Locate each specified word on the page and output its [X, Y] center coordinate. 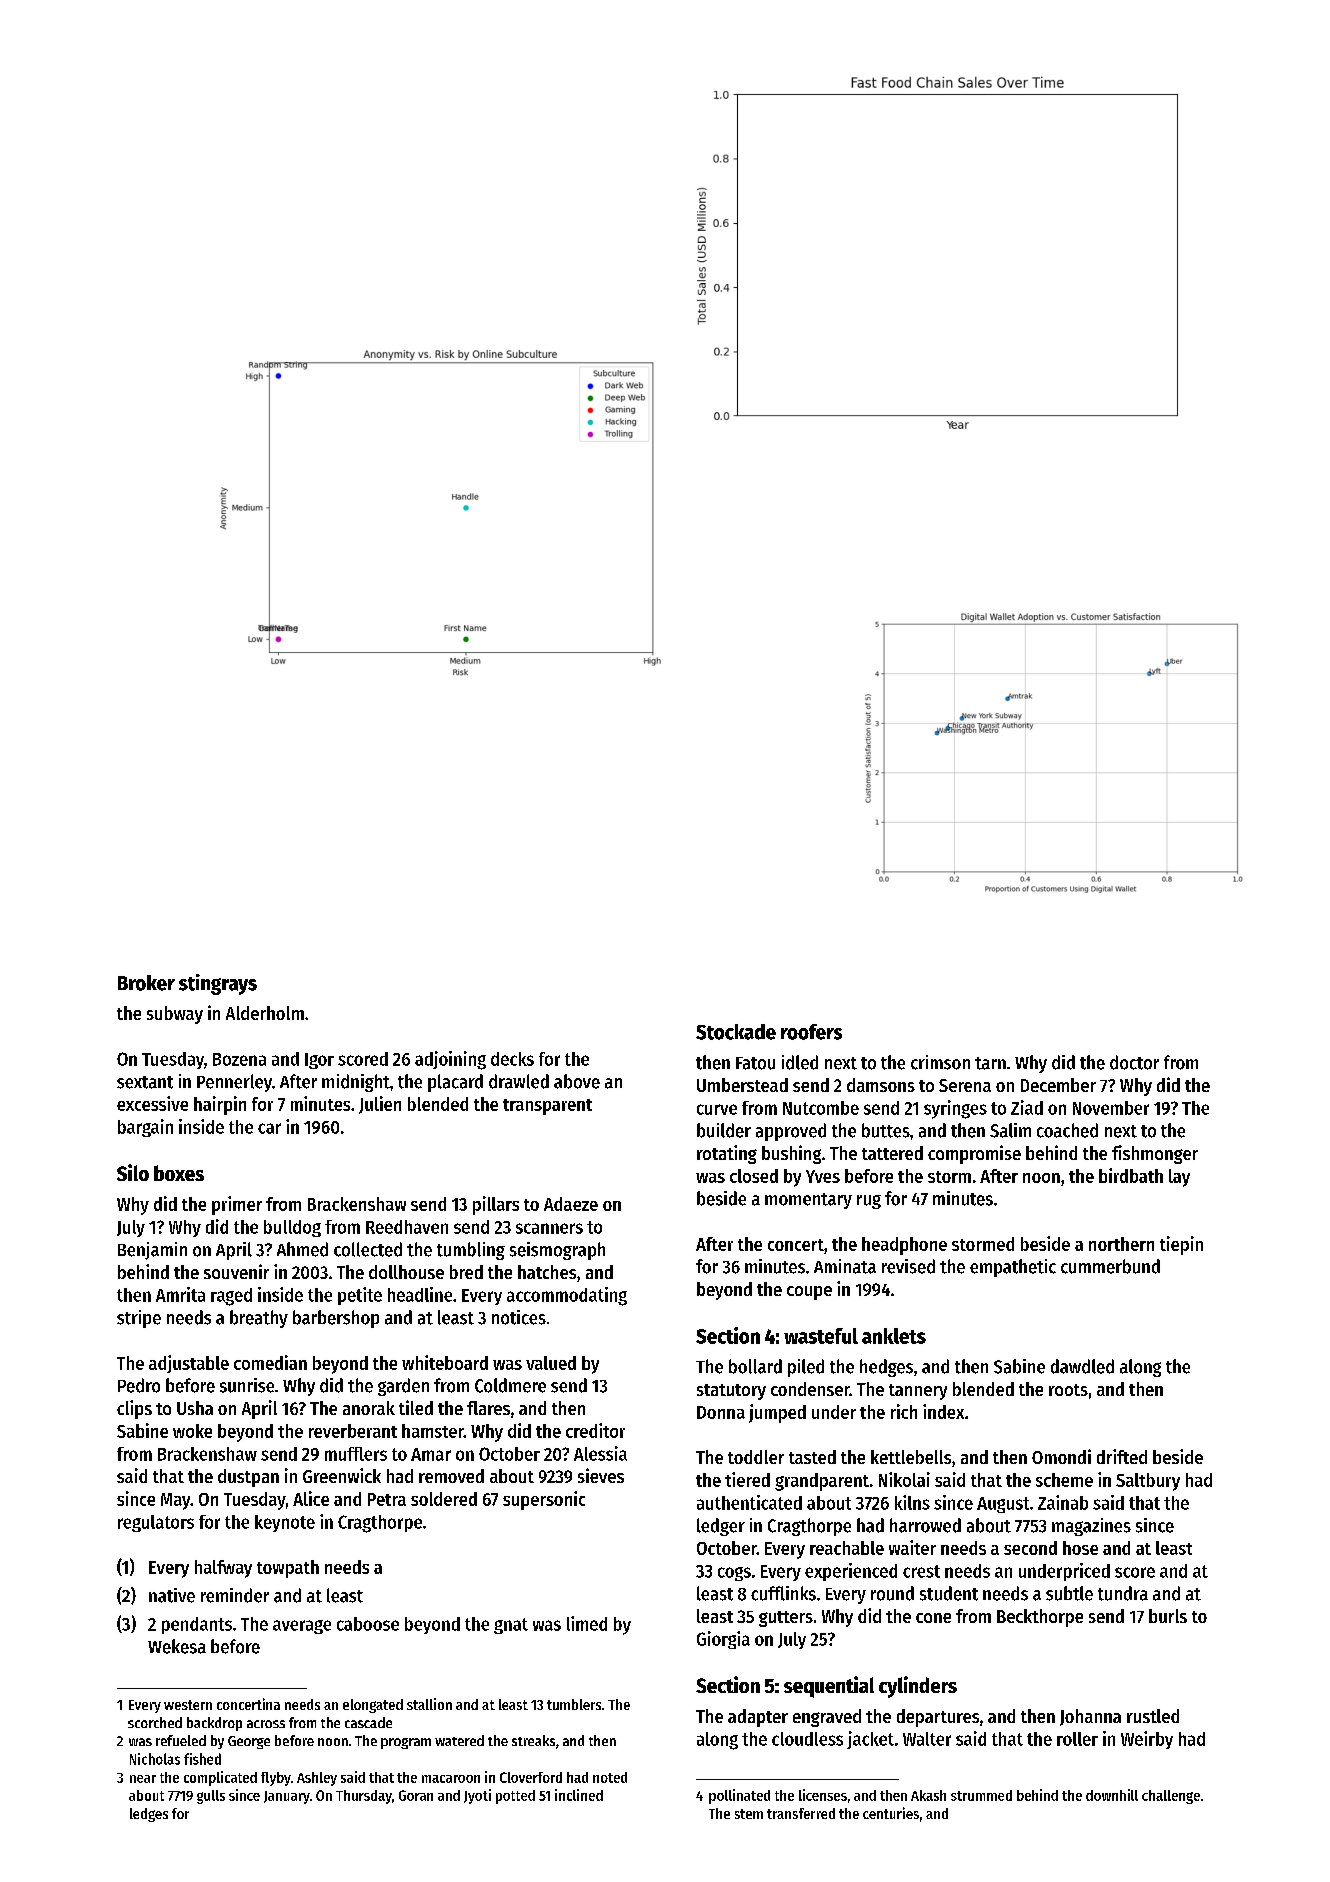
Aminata [845, 1266]
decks [512, 1059]
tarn [990, 1063]
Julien [380, 1105]
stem [749, 1814]
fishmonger [1155, 1154]
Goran [416, 1795]
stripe [139, 1319]
